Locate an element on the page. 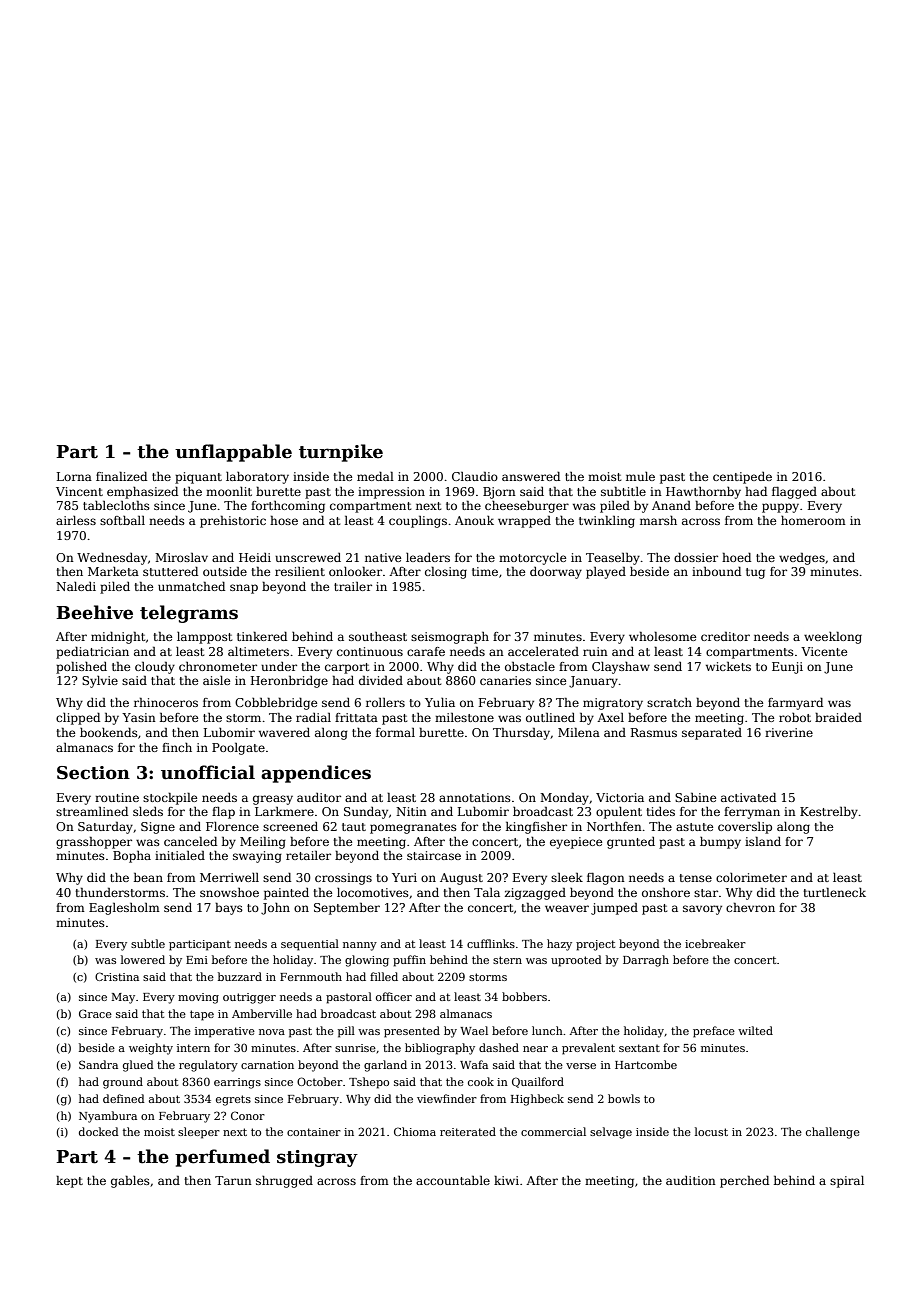  piquant is located at coordinates (198, 478).
